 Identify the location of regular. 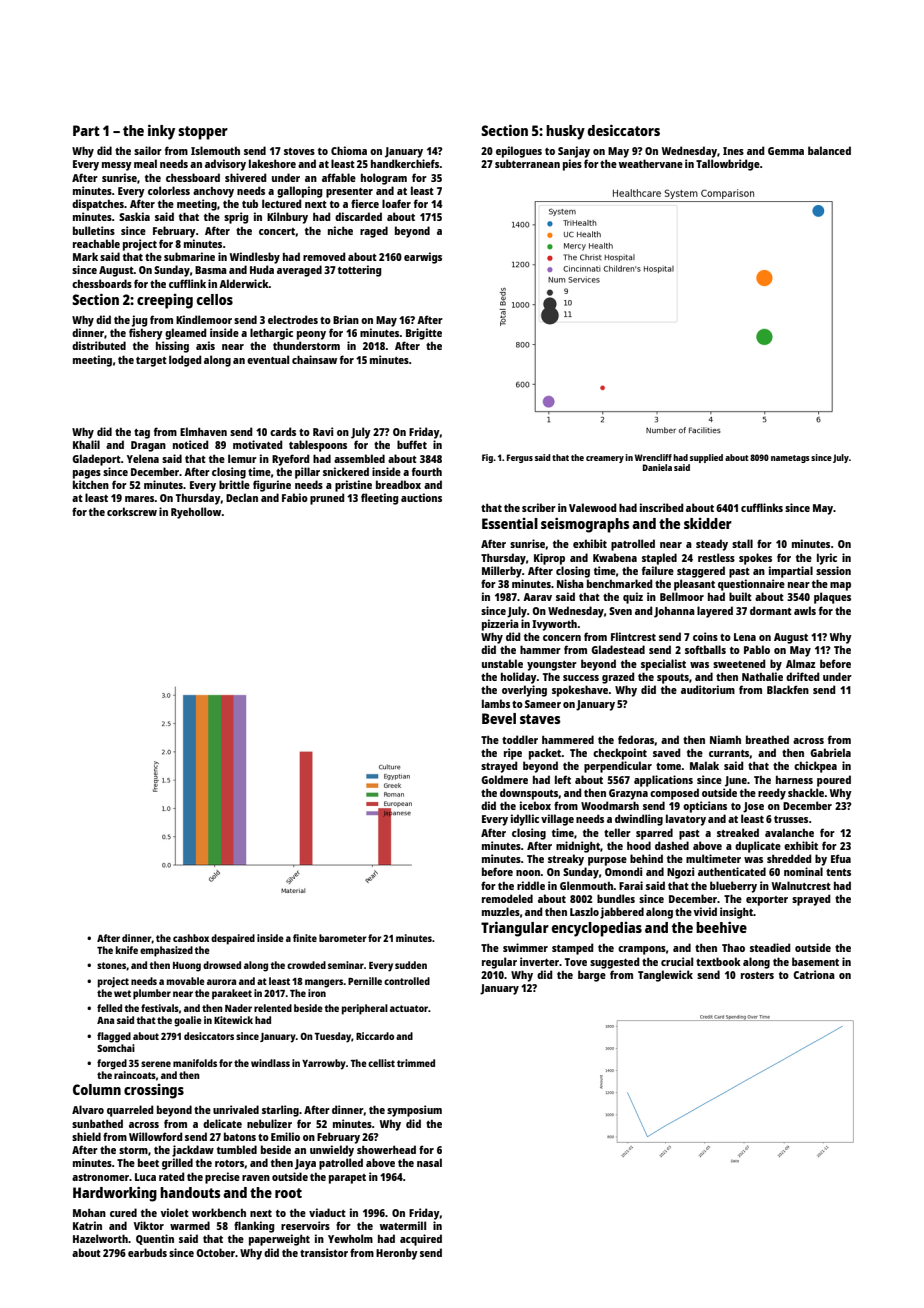
(499, 963).
